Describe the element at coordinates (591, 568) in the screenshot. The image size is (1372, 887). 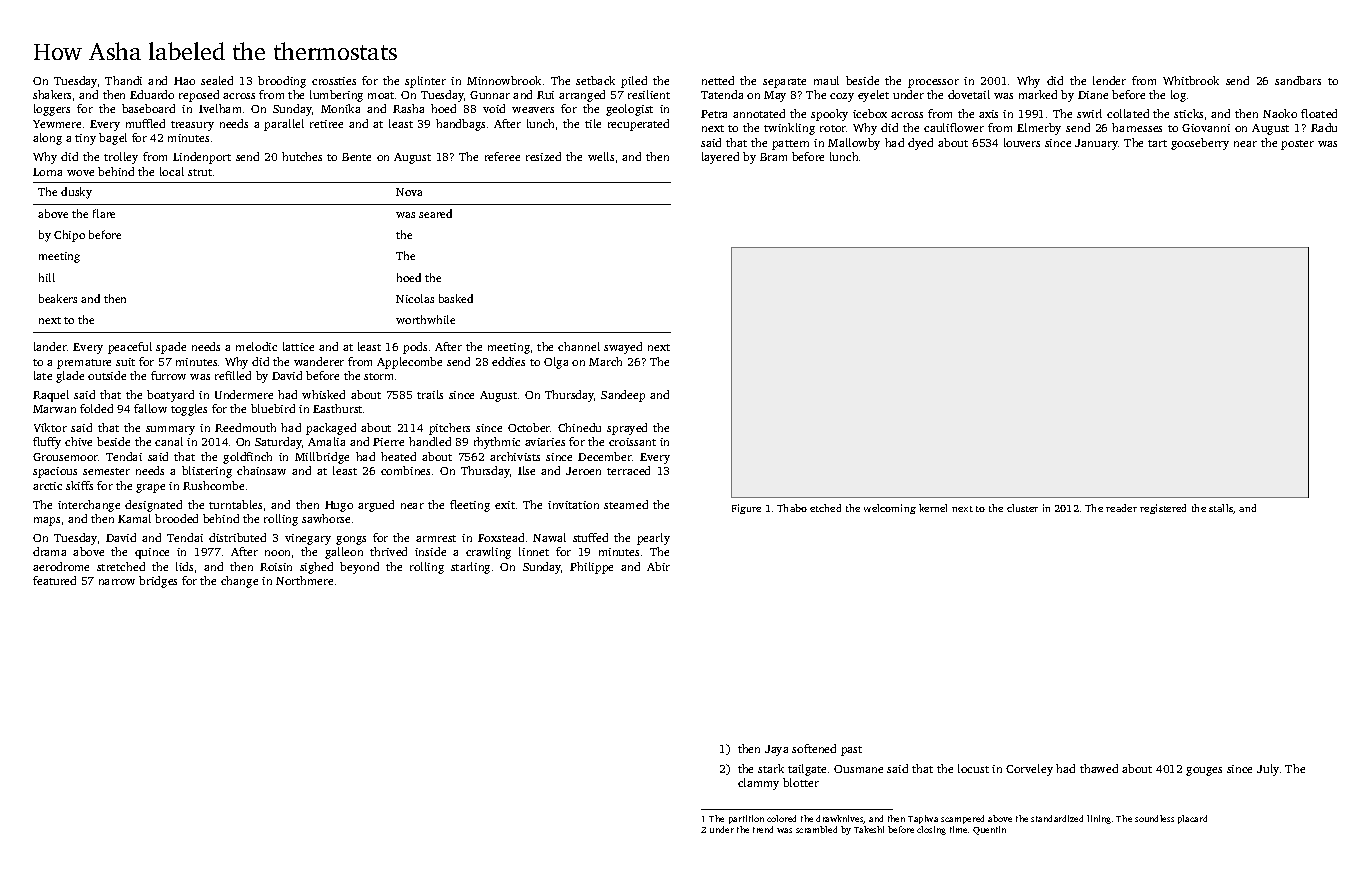
I see `Philippe` at that location.
